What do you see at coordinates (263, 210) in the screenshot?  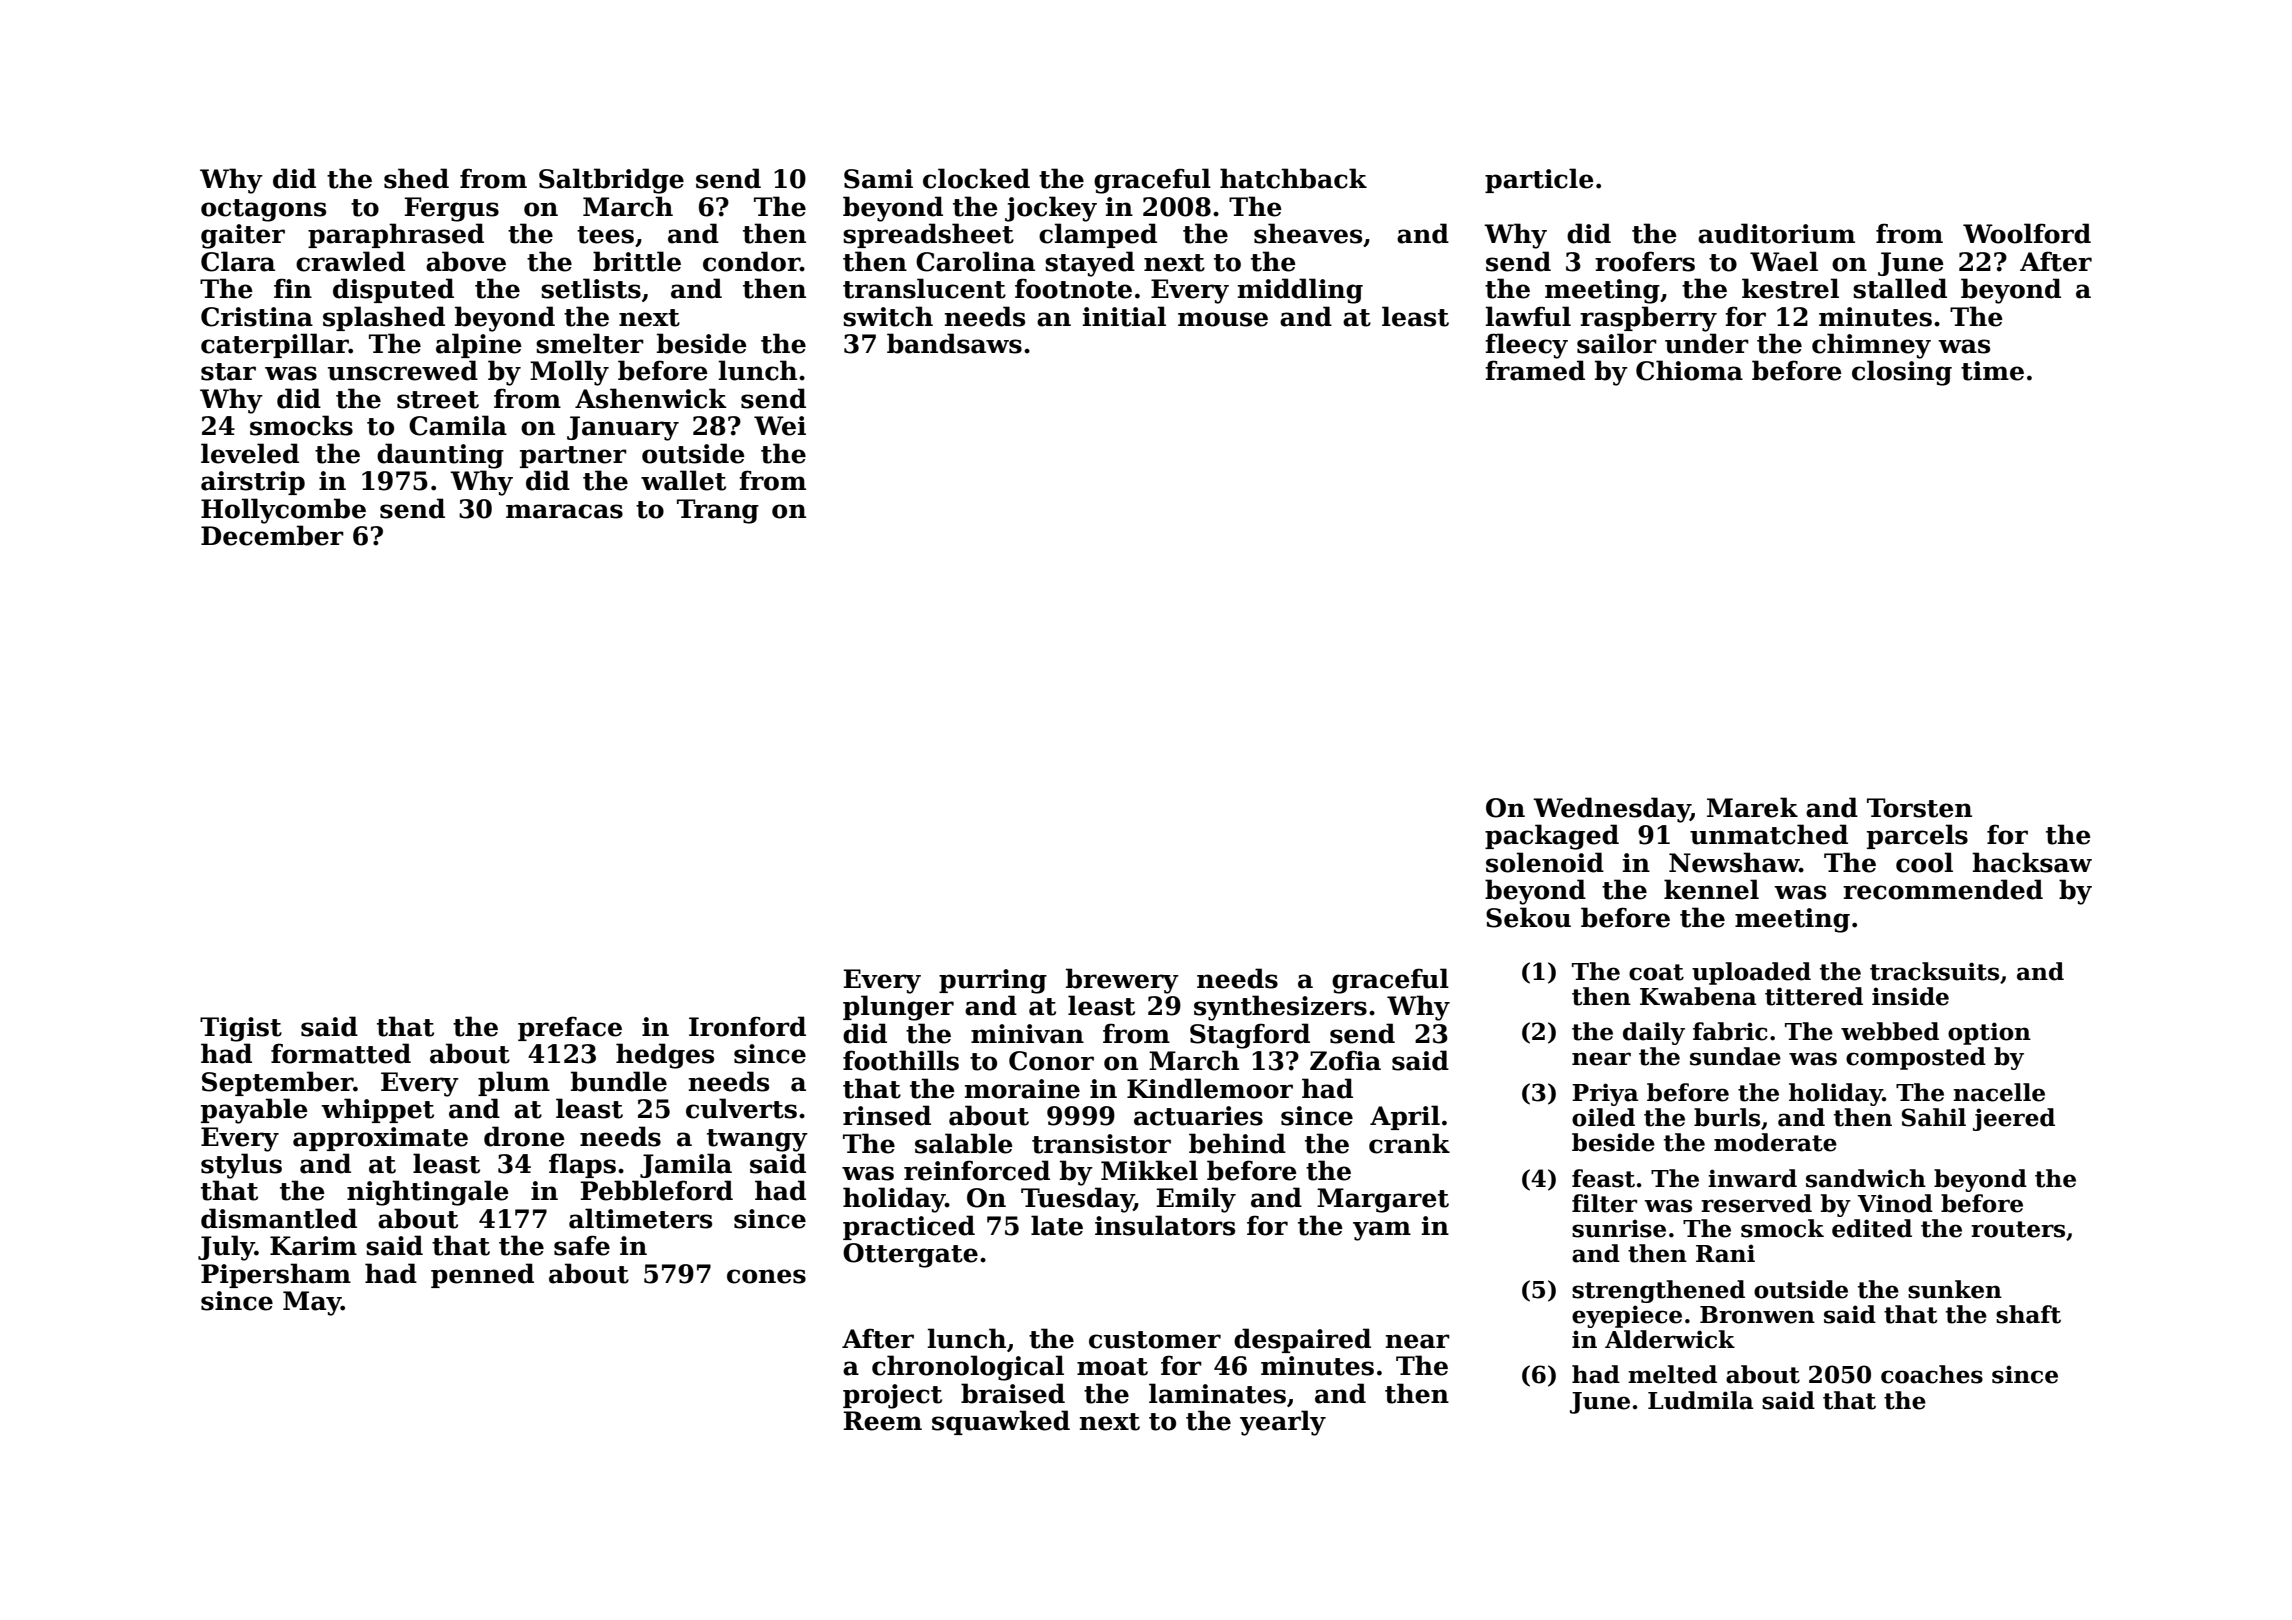 I see `octagons` at bounding box center [263, 210].
